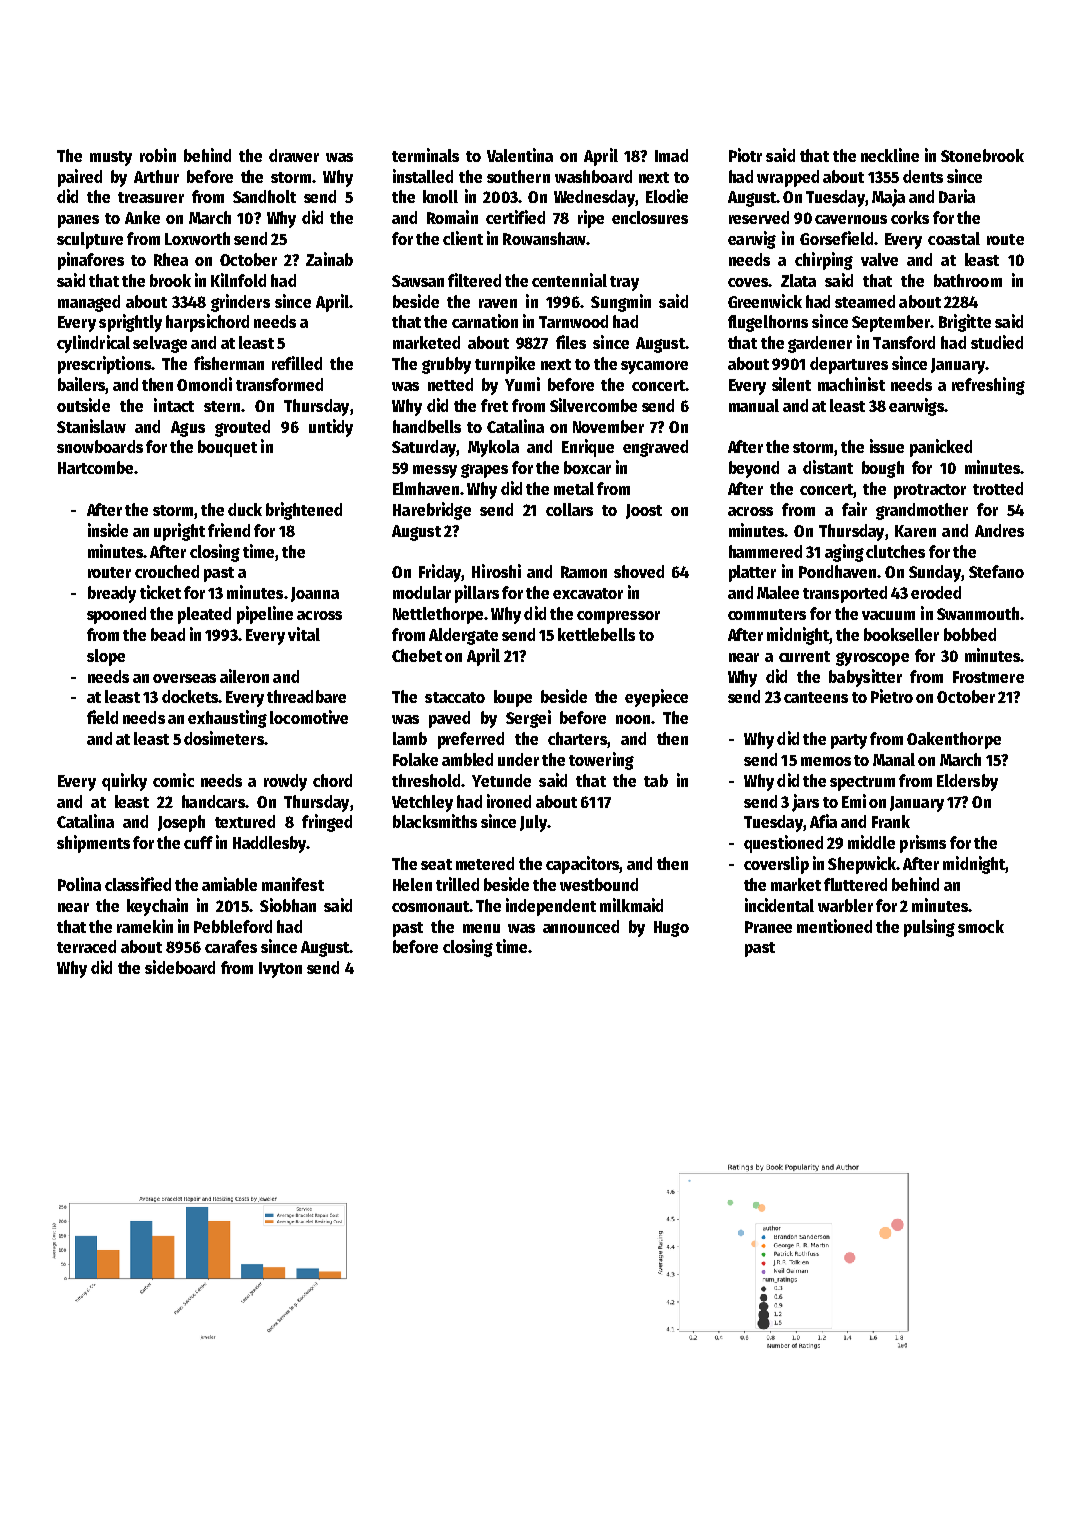 This screenshot has height=1529, width=1081. What do you see at coordinates (923, 176) in the screenshot?
I see `dents` at bounding box center [923, 176].
